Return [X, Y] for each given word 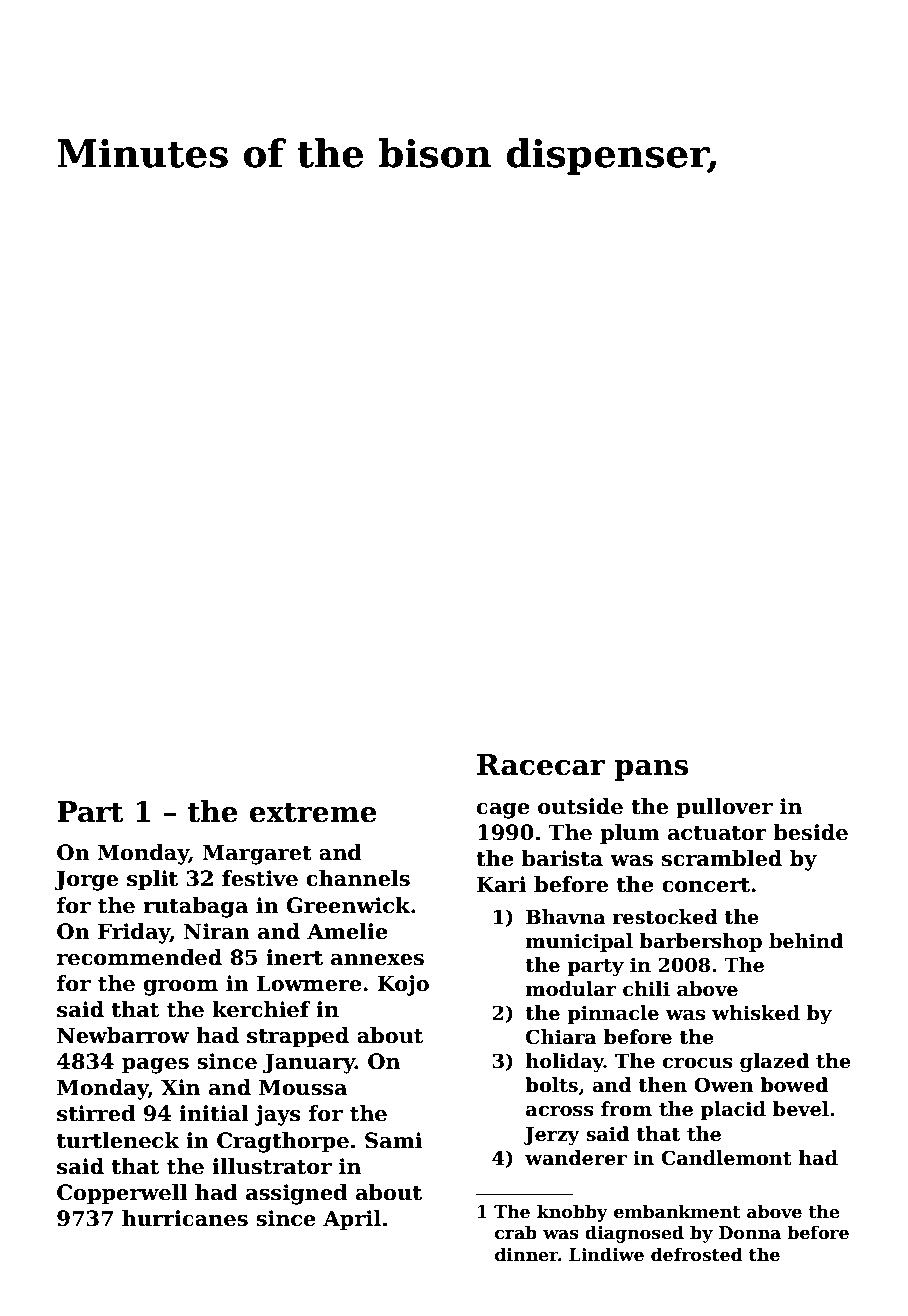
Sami [393, 1140]
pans [651, 770]
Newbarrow [123, 1035]
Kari [501, 884]
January [309, 1063]
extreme [313, 813]
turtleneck [118, 1140]
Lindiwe [606, 1254]
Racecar [541, 765]
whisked [756, 1013]
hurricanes [185, 1218]
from [626, 1109]
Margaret [257, 854]
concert [706, 885]
